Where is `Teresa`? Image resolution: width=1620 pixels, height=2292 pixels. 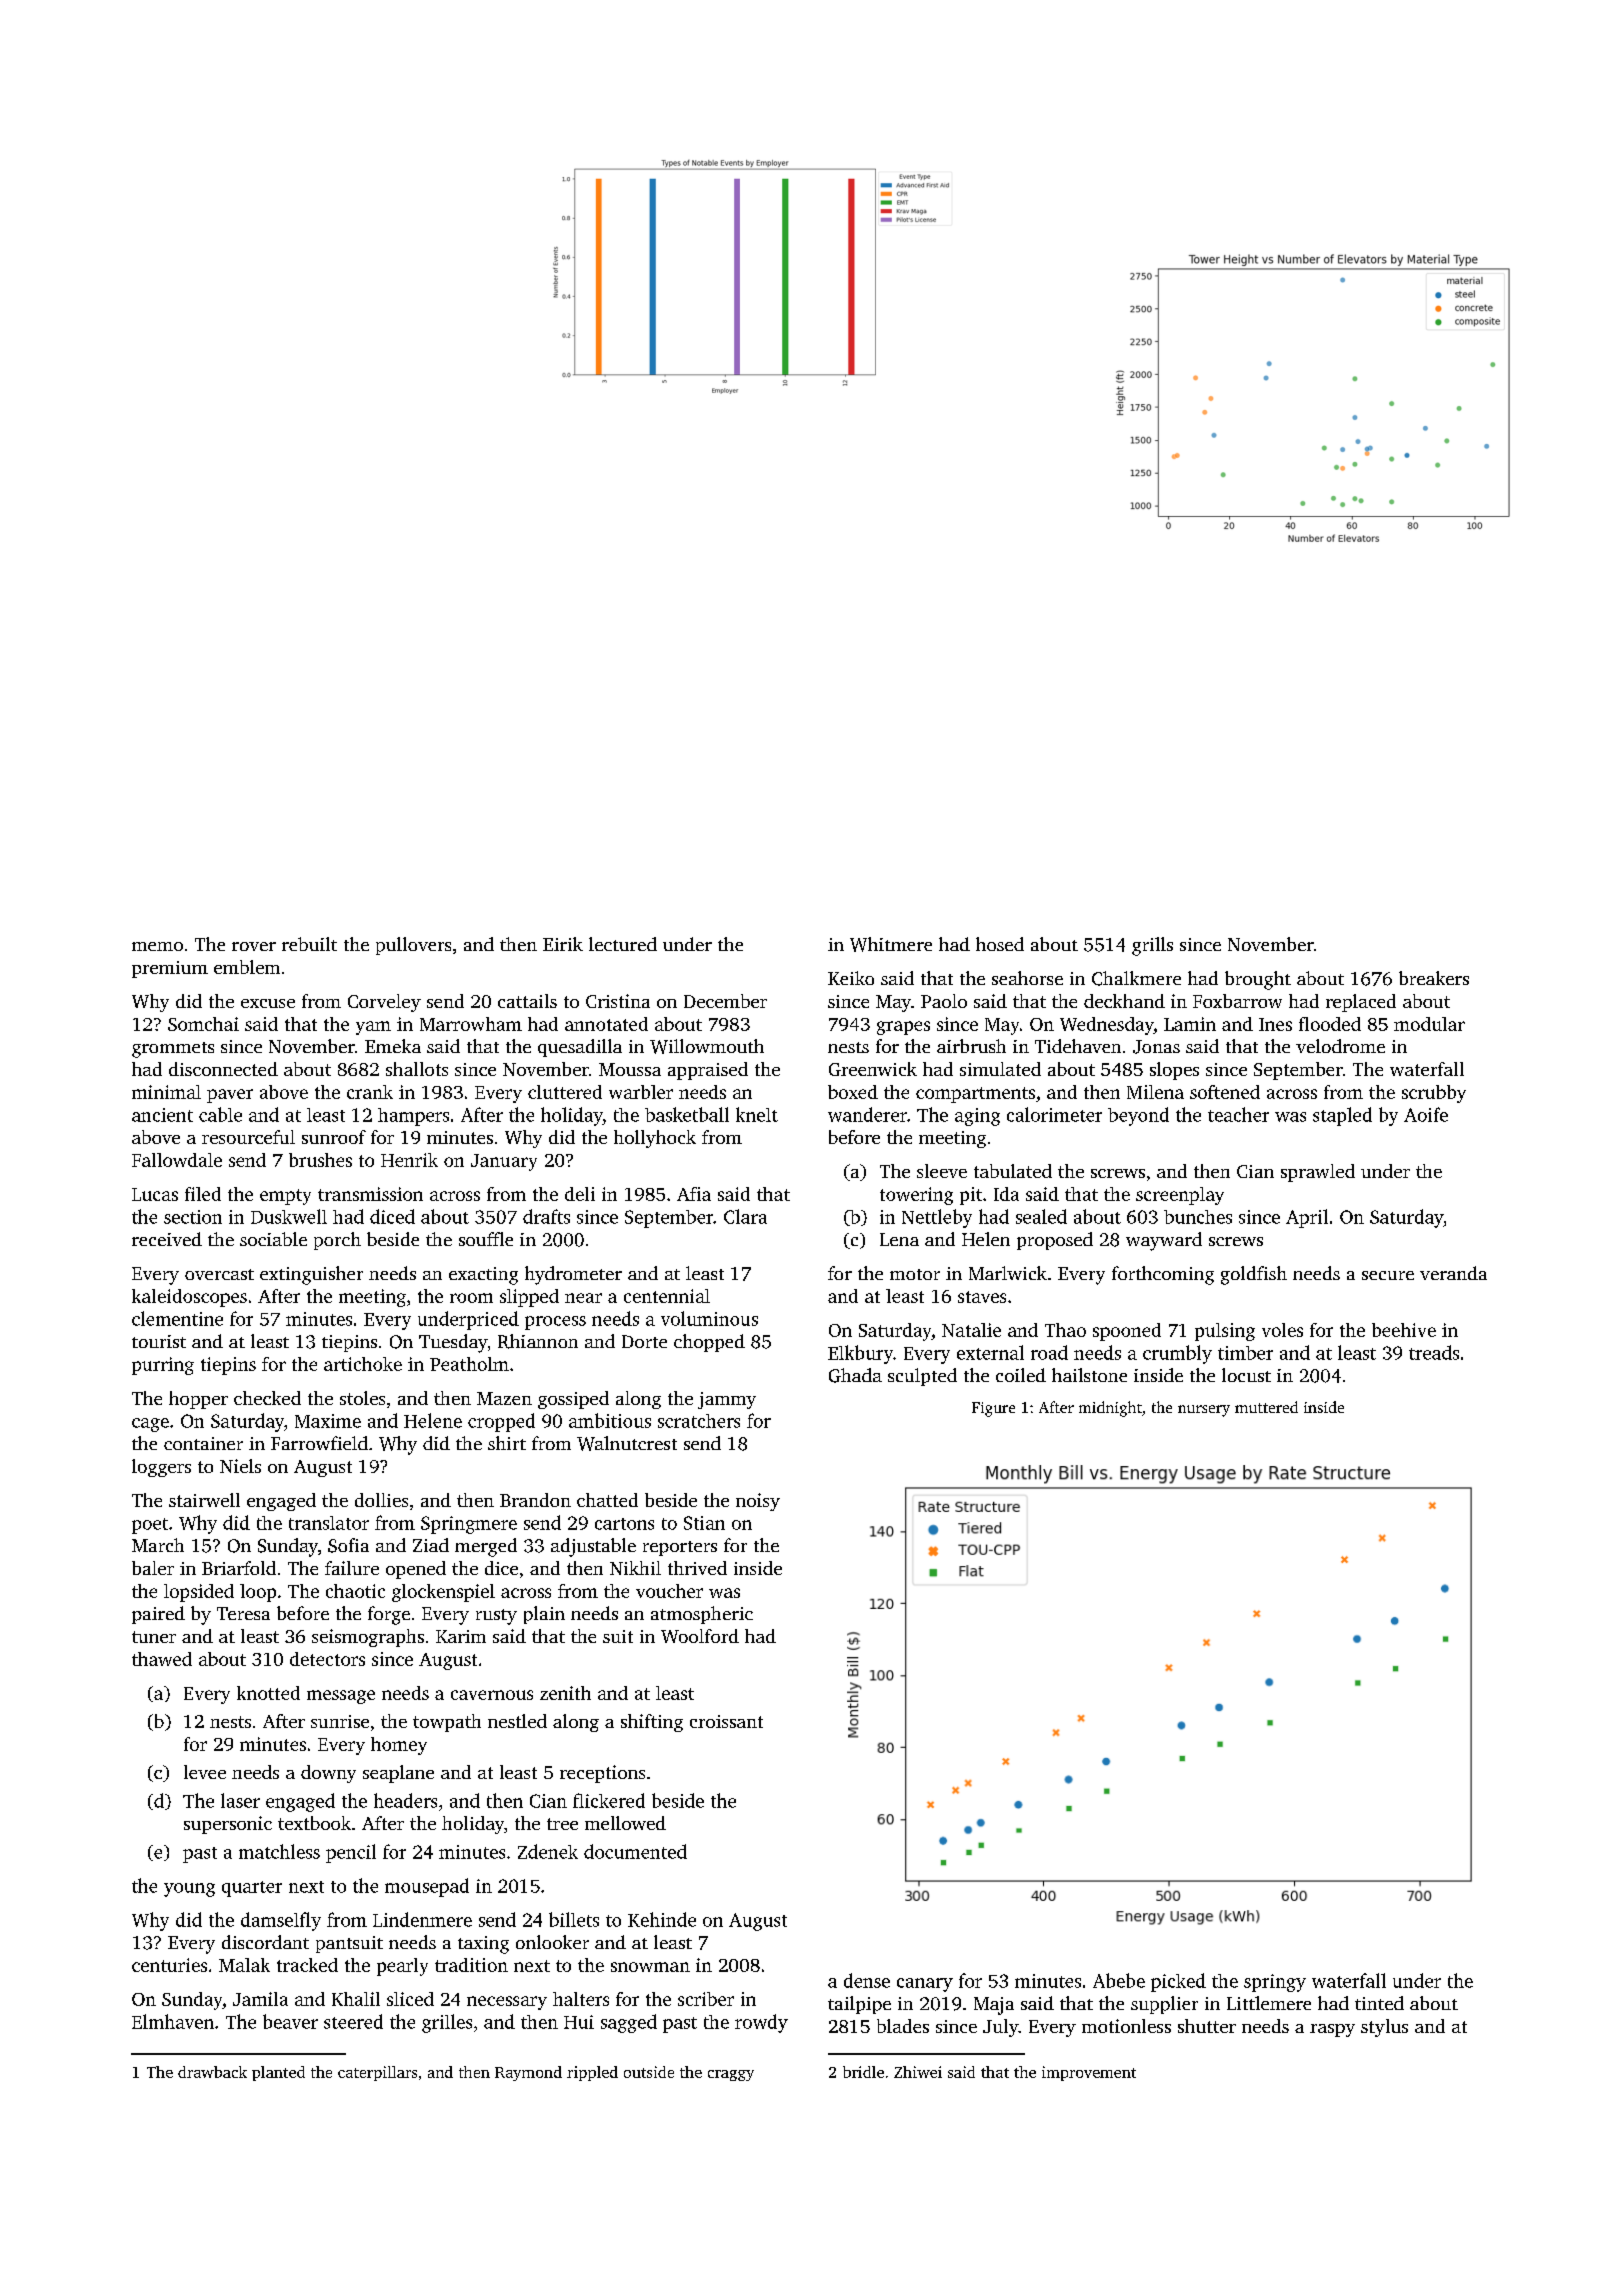
Teresa is located at coordinates (243, 1613).
